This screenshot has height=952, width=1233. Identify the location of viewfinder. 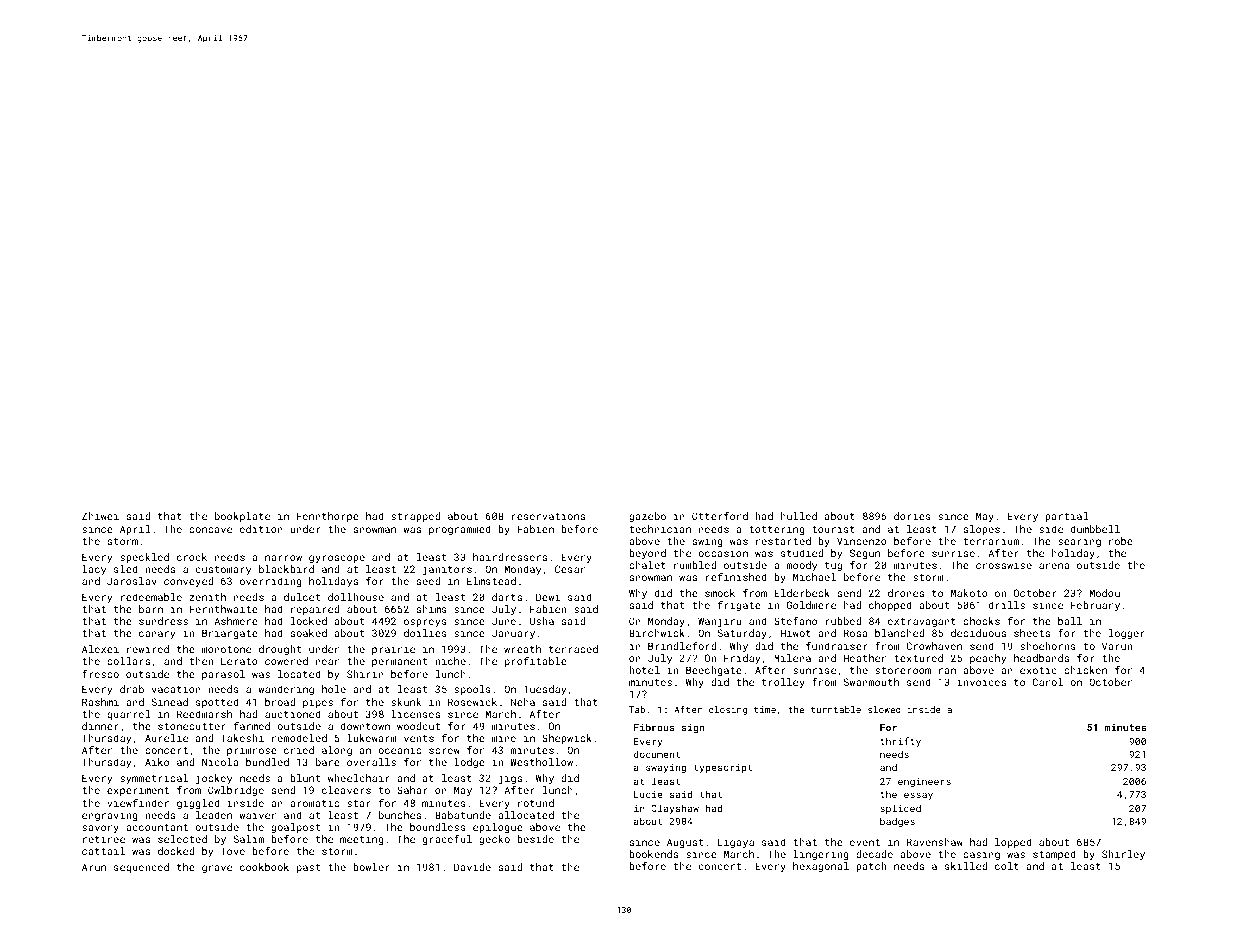
(138, 803).
